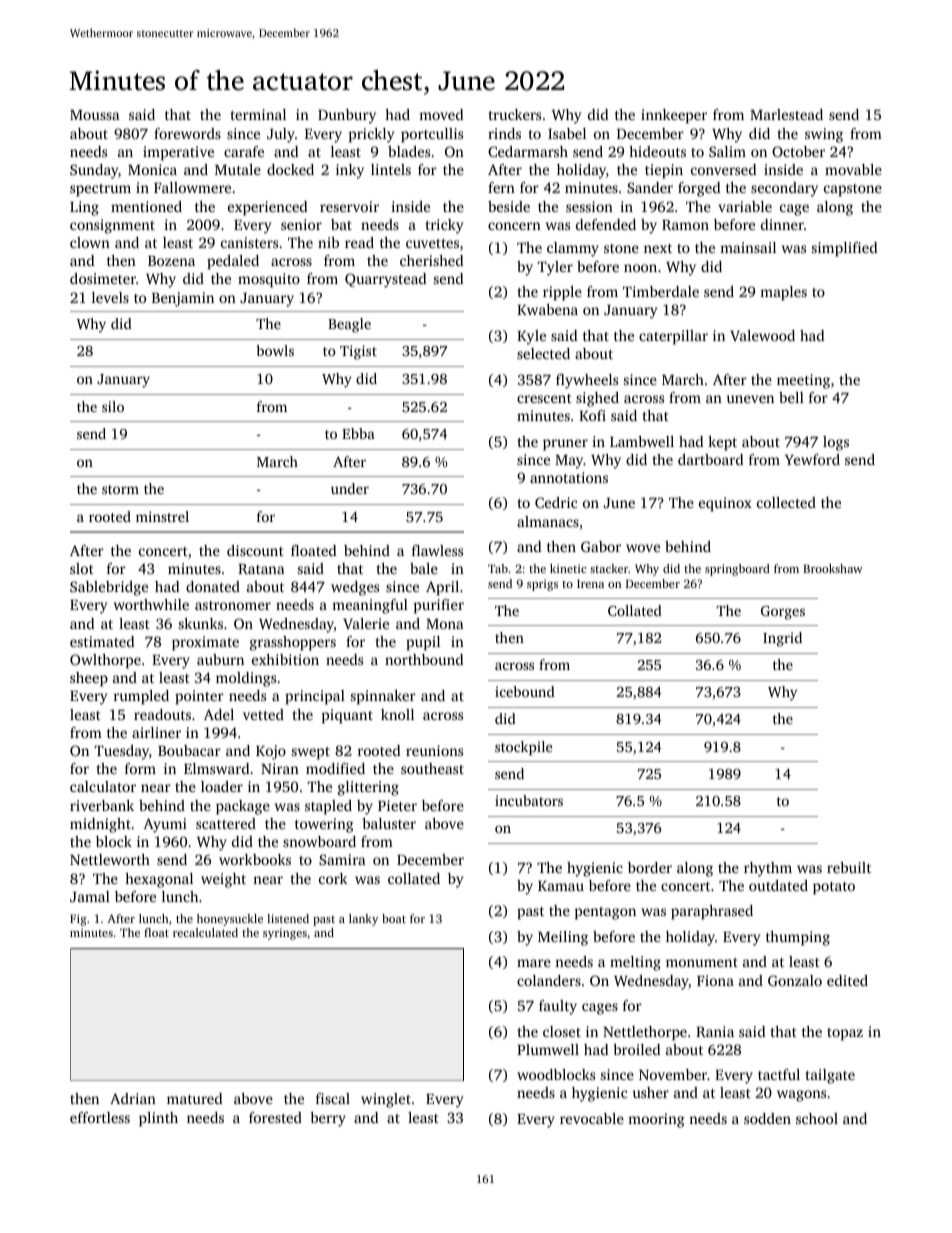  Describe the element at coordinates (798, 938) in the page. I see `thumping` at that location.
